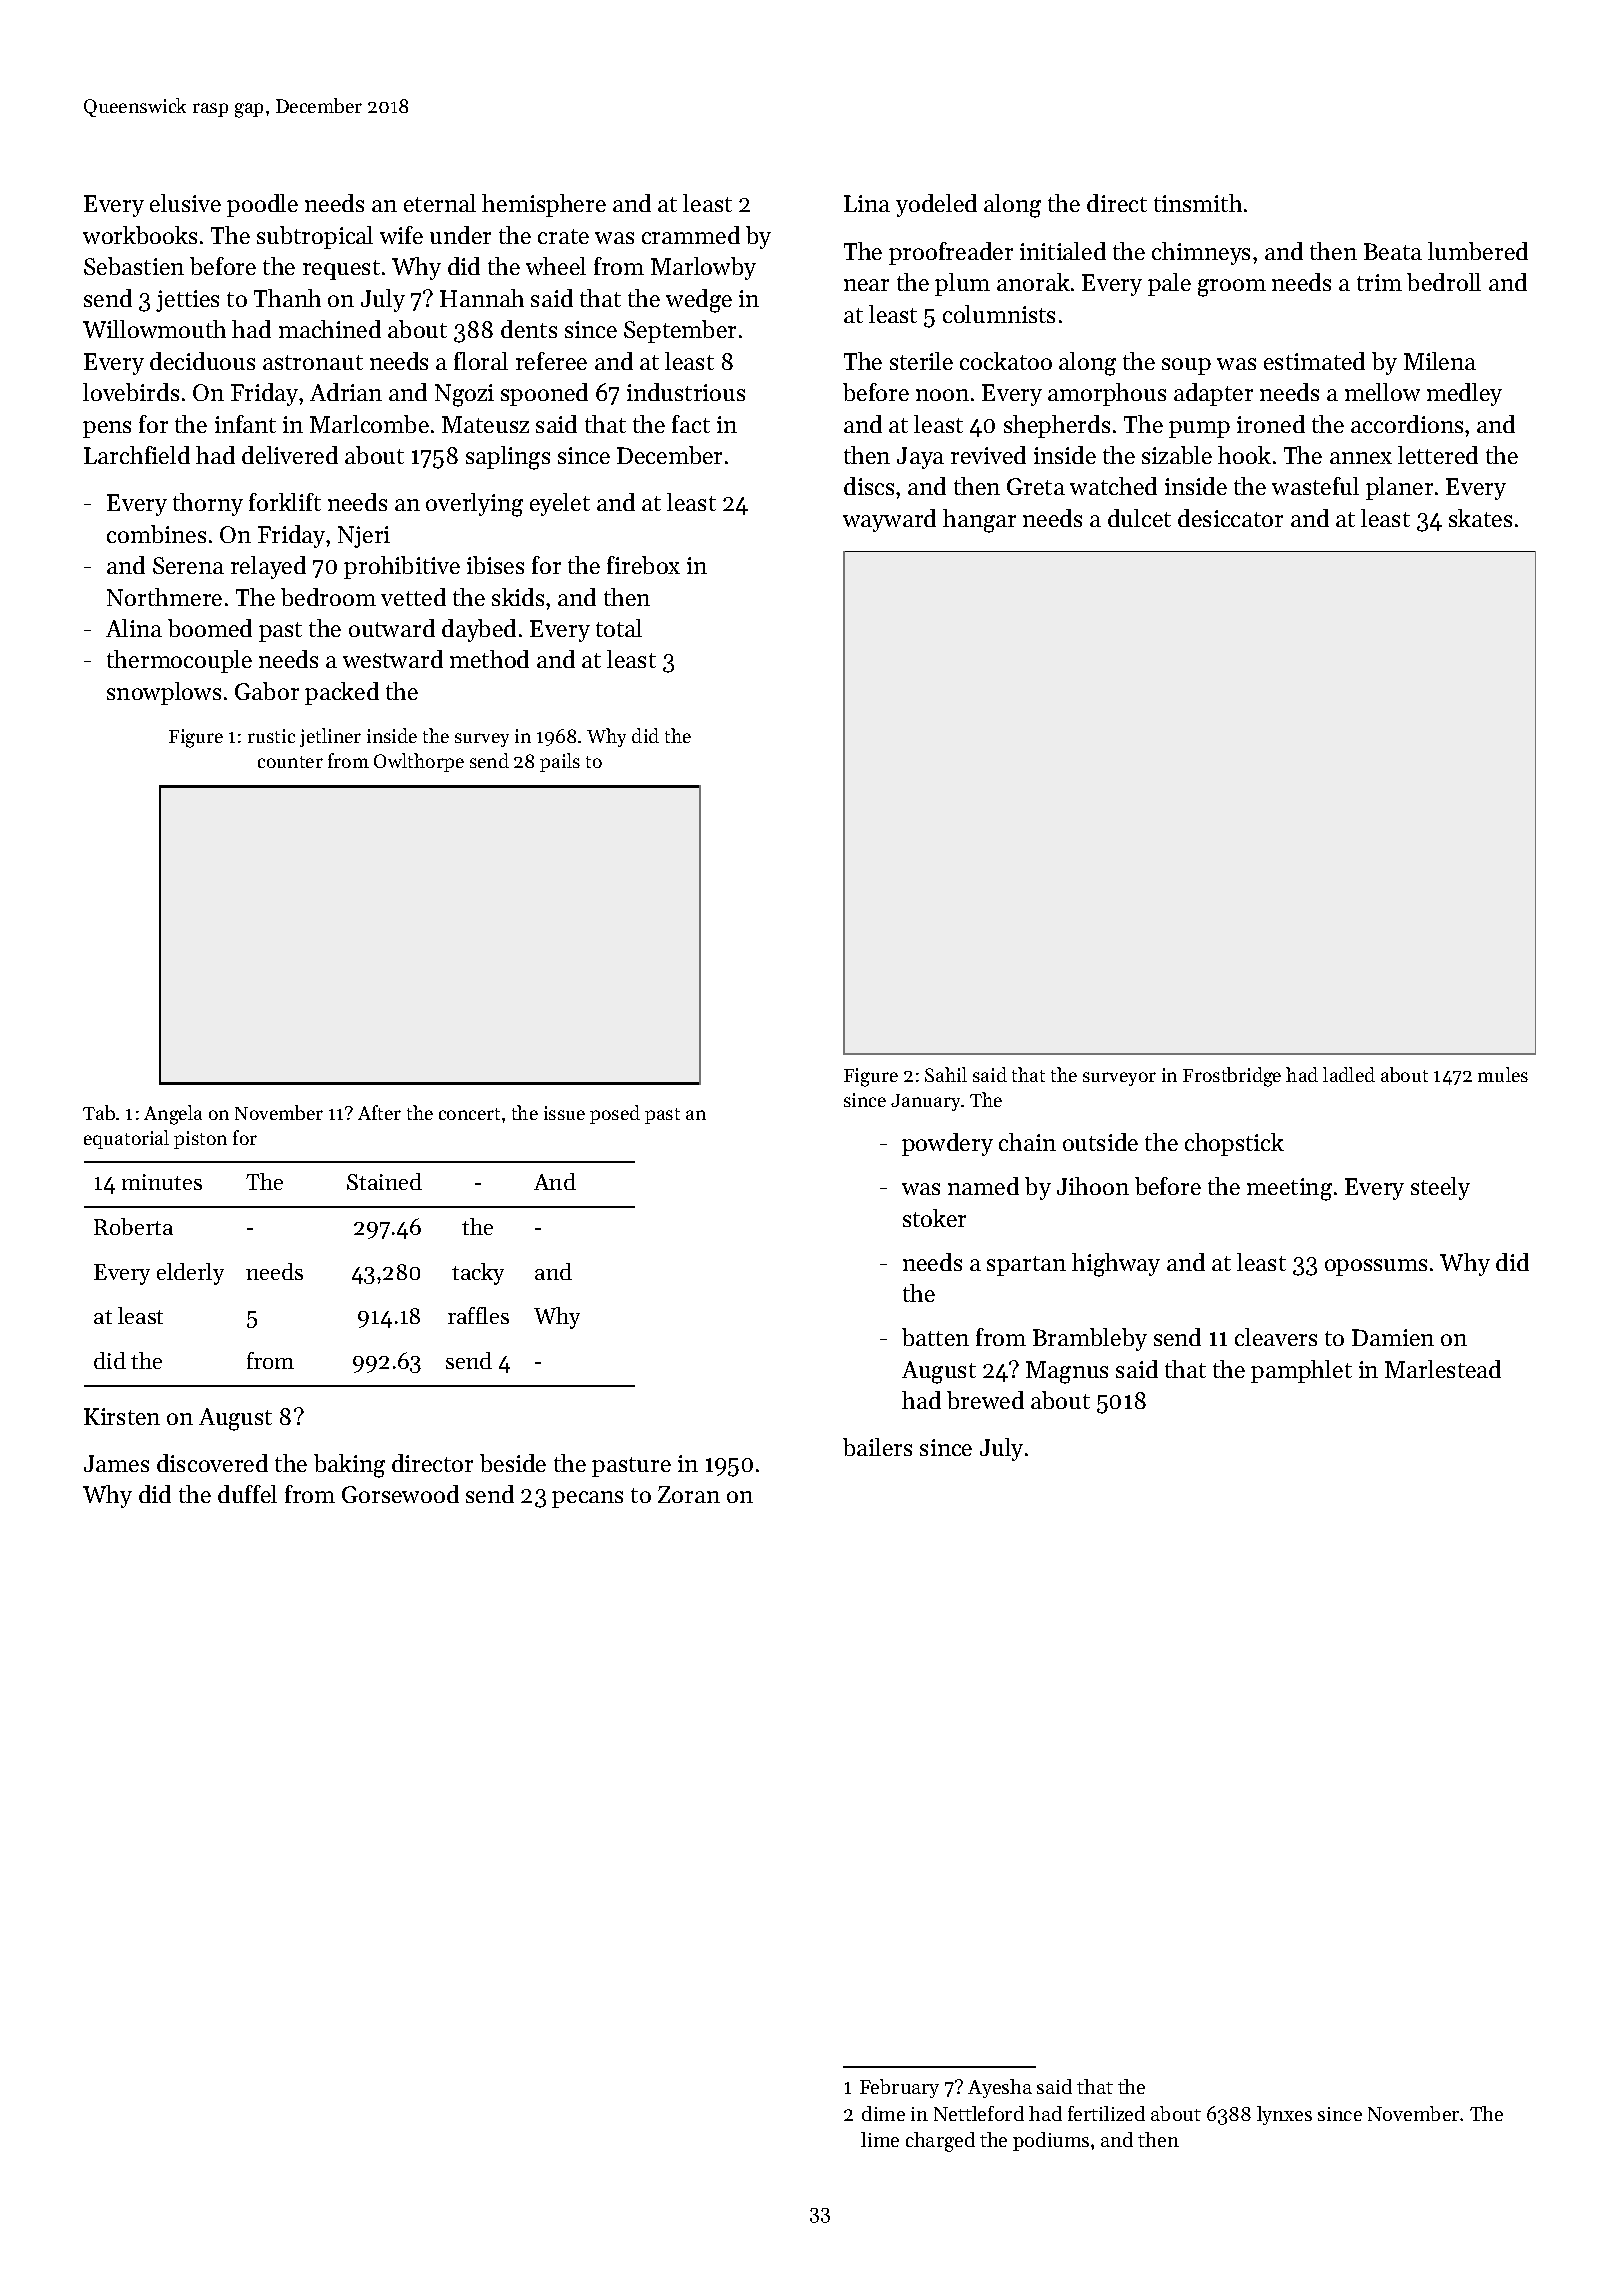  Describe the element at coordinates (379, 1112) in the screenshot. I see `After` at that location.
